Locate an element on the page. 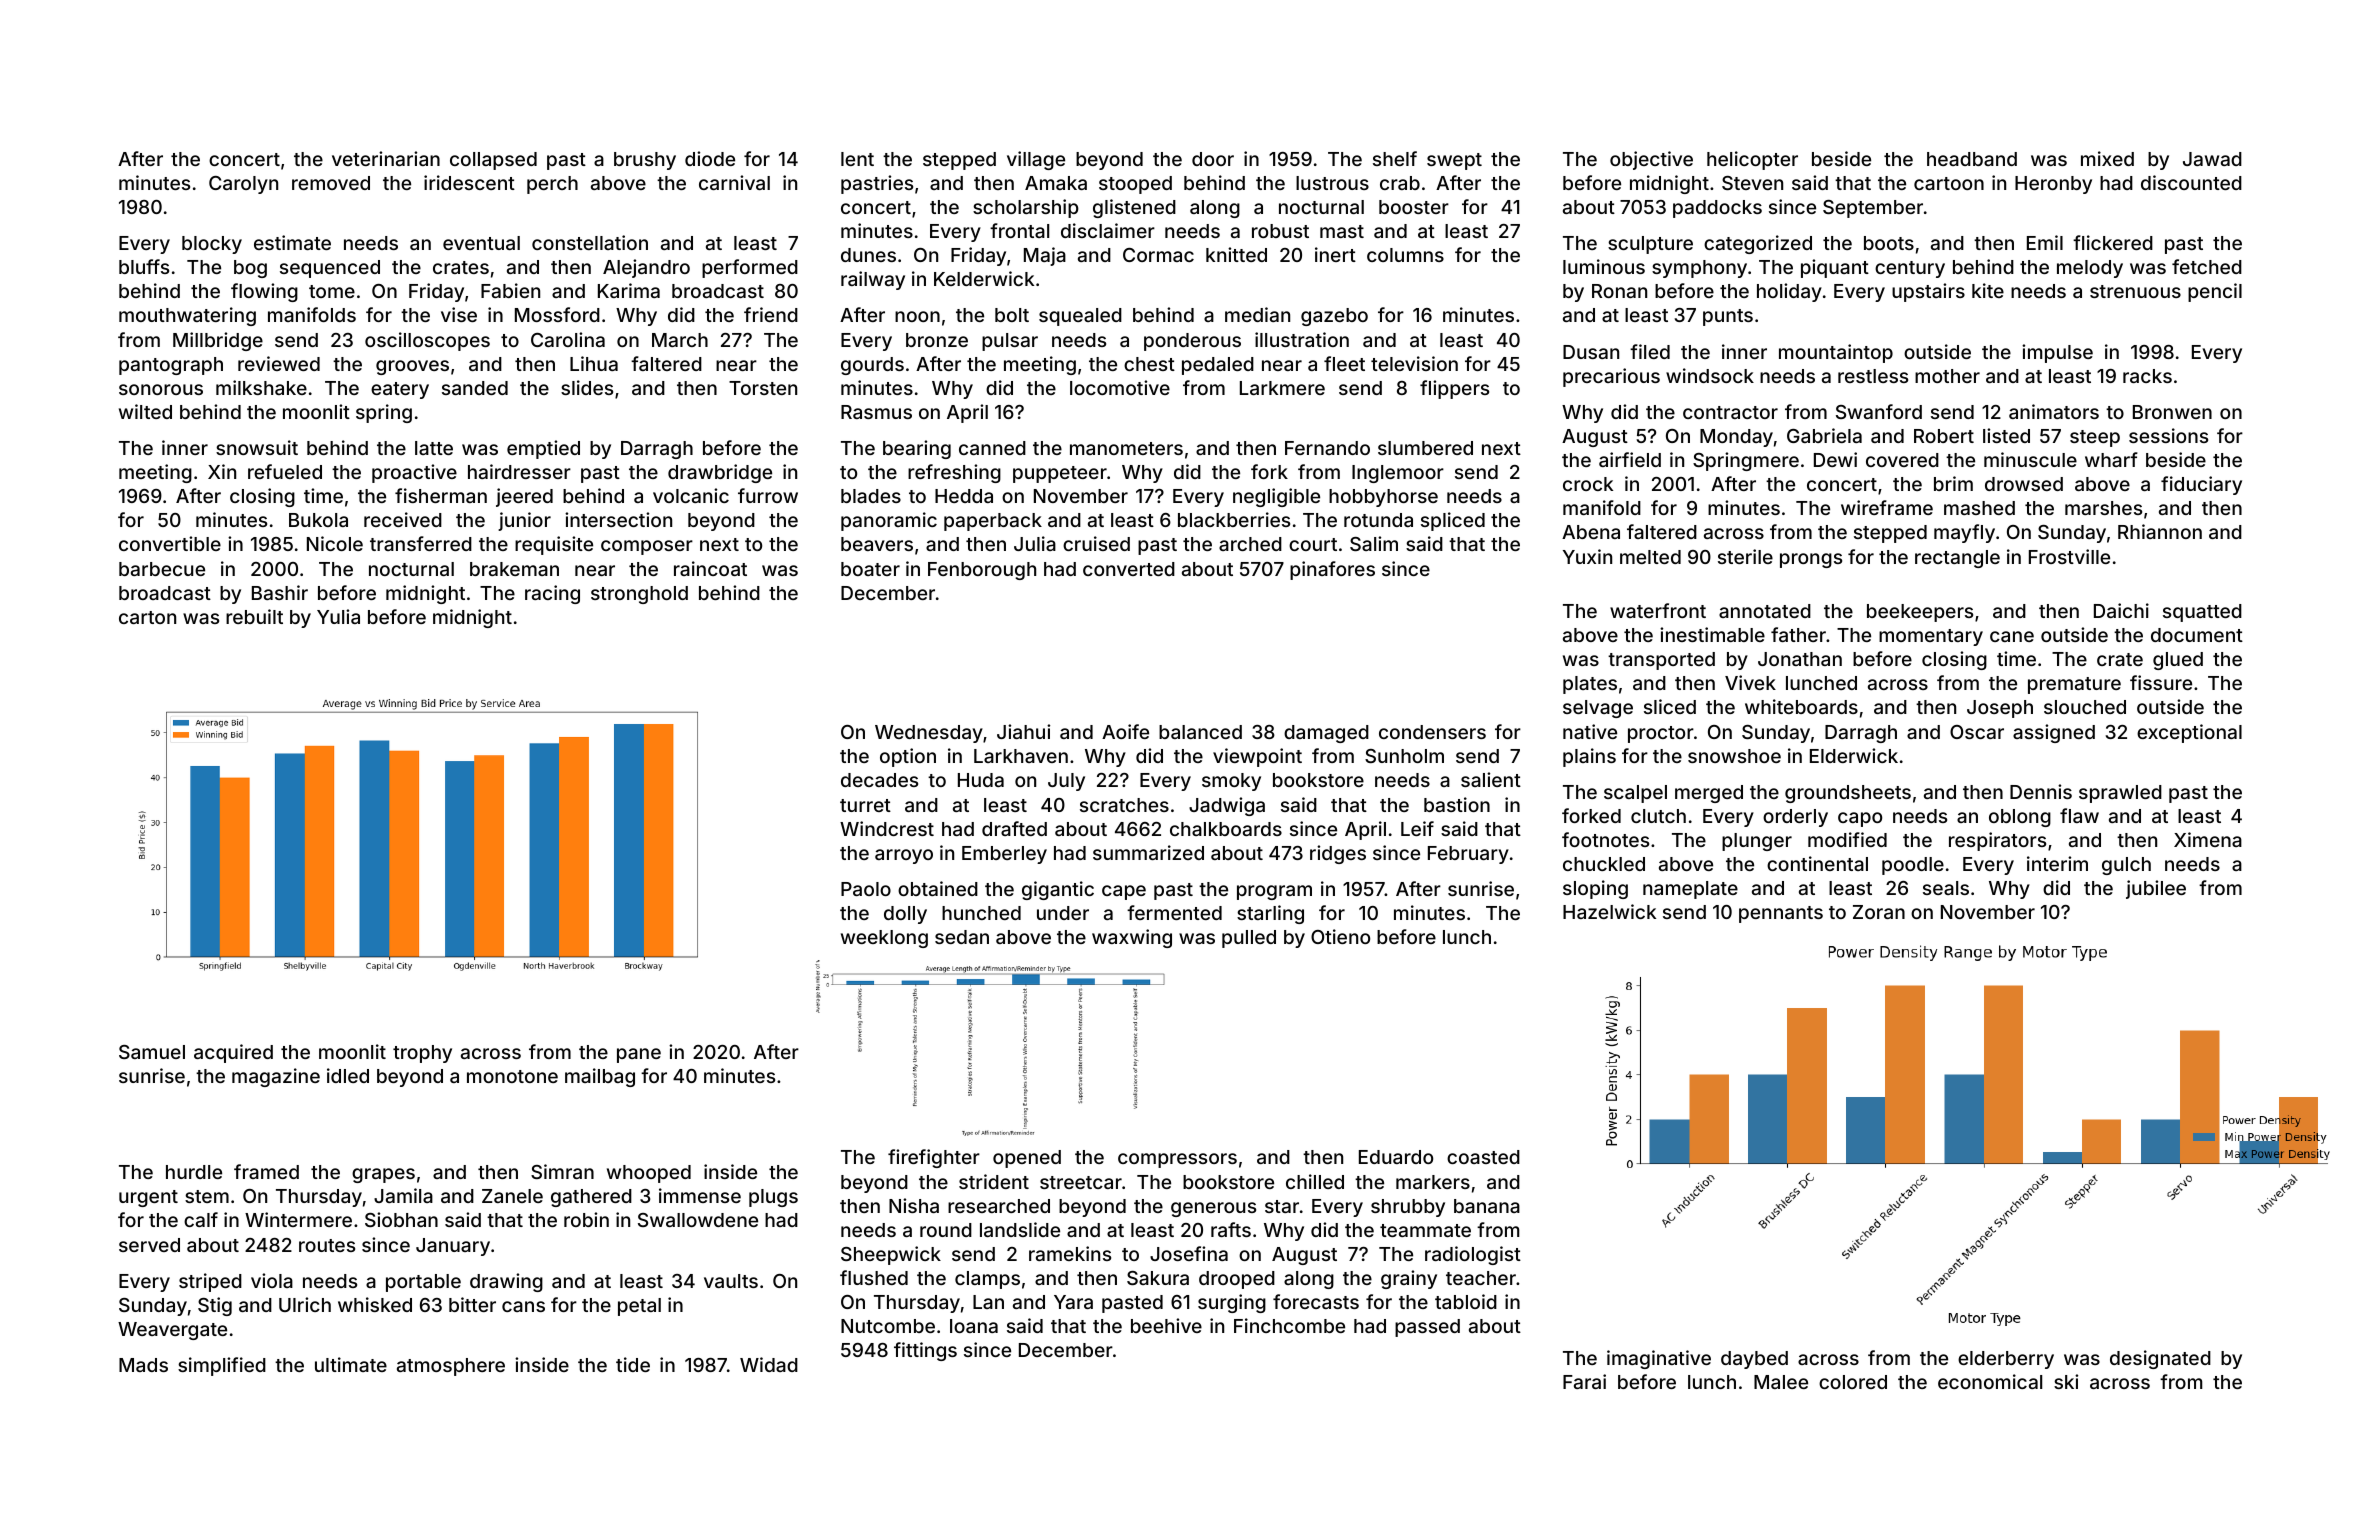  brakeman is located at coordinates (514, 569).
